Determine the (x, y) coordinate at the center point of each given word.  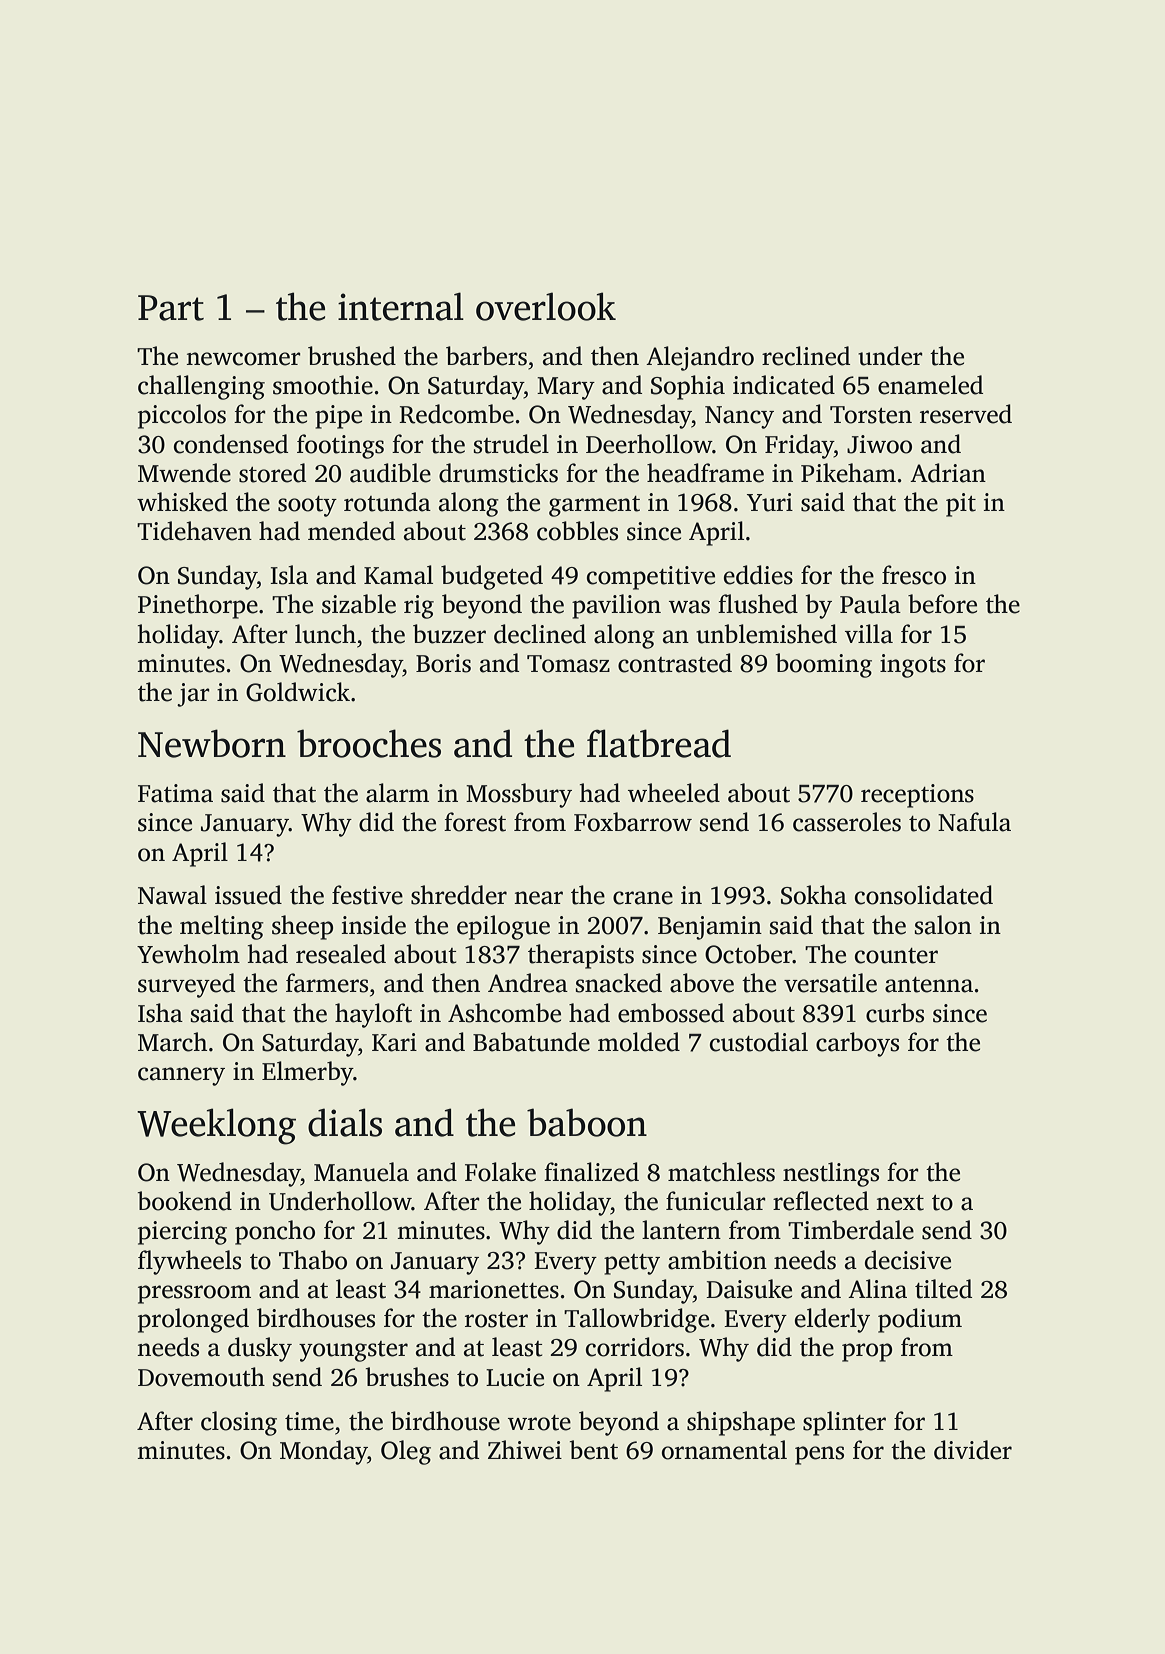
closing (239, 1423)
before (942, 604)
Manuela (361, 1172)
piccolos (182, 416)
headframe (705, 473)
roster (496, 1320)
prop (867, 1352)
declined (540, 634)
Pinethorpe (198, 606)
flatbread (659, 743)
